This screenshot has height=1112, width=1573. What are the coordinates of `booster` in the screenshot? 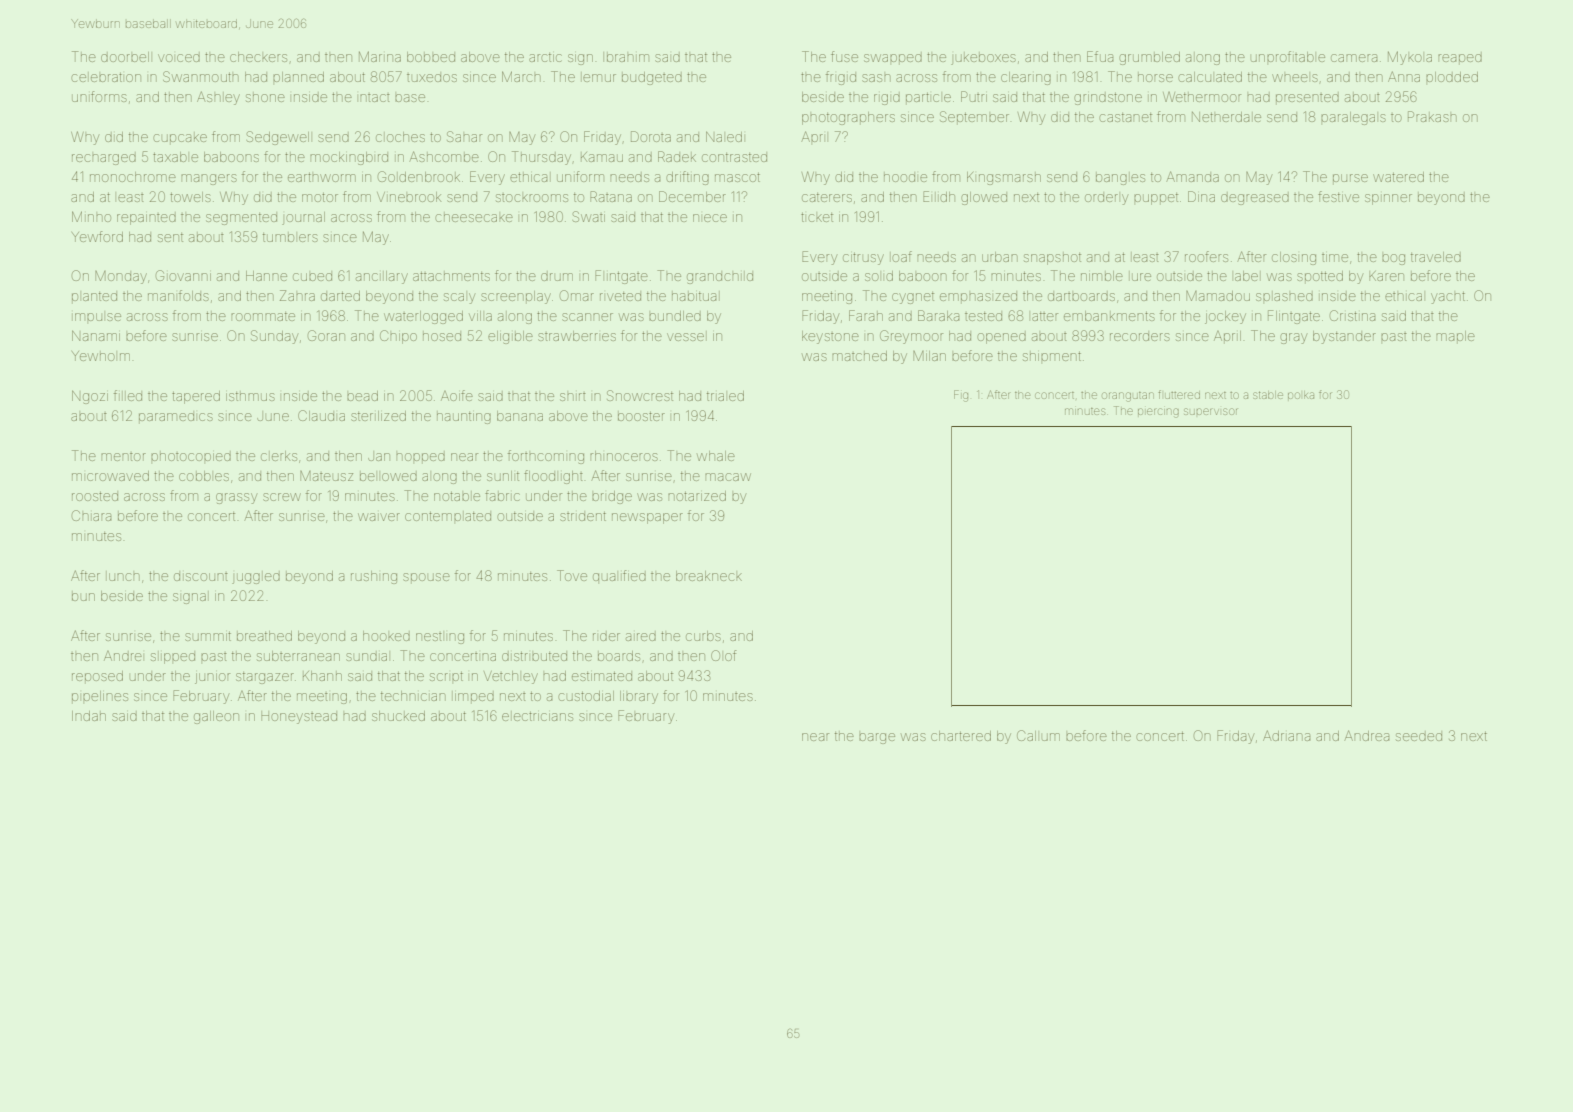 It's located at (641, 416).
